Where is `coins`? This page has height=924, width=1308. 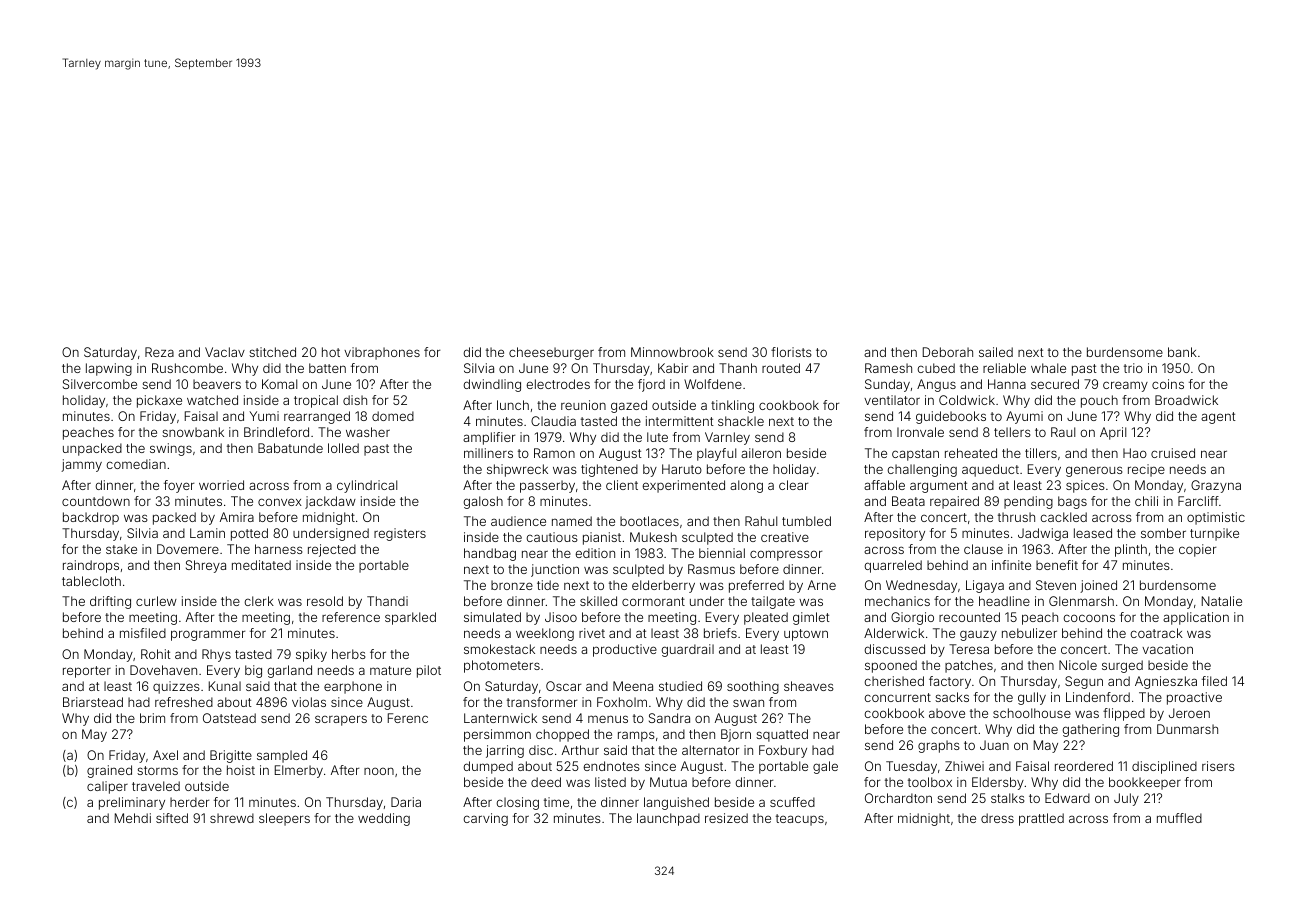 coins is located at coordinates (1168, 384).
